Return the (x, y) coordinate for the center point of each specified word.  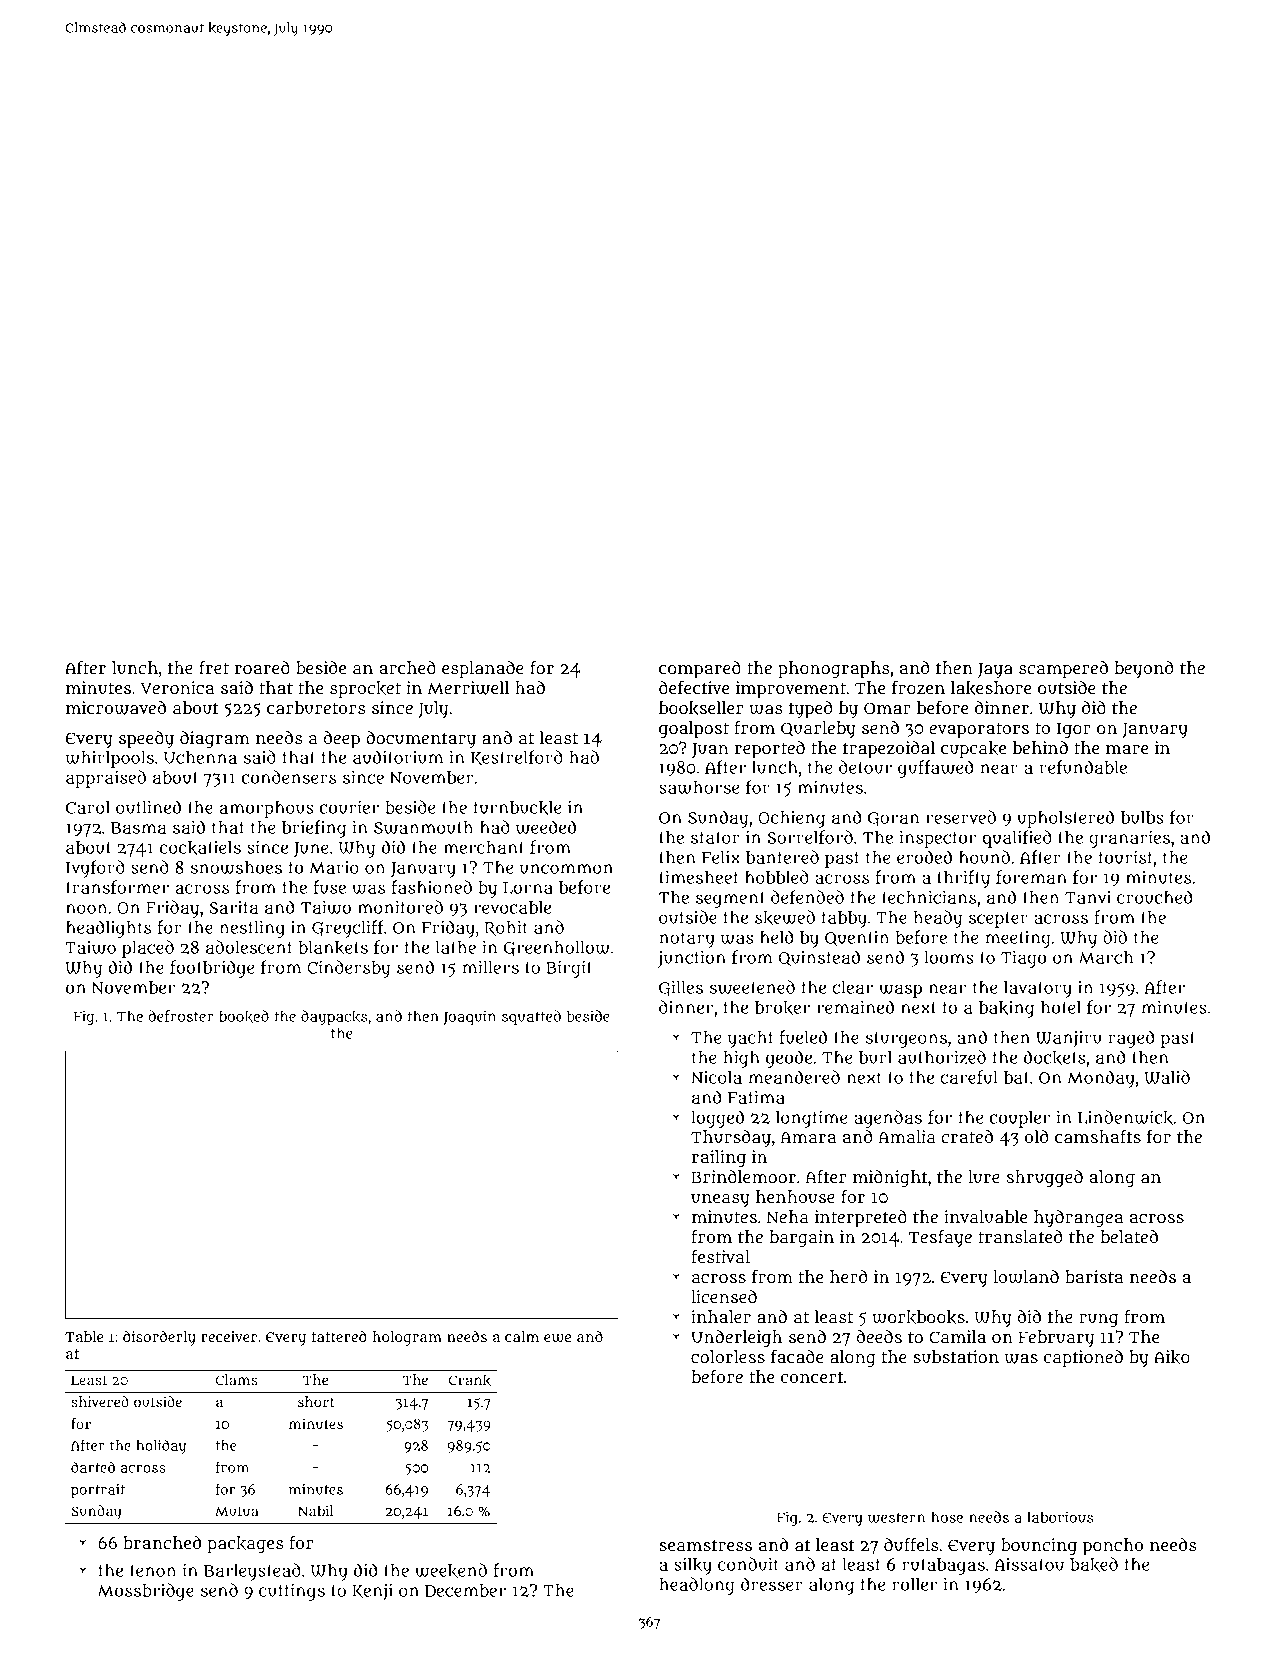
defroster (181, 1016)
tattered (339, 1336)
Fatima (756, 1097)
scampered (1063, 670)
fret (214, 668)
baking (1006, 1009)
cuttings (292, 1592)
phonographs (834, 670)
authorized (942, 1057)
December (465, 1590)
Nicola (716, 1077)
